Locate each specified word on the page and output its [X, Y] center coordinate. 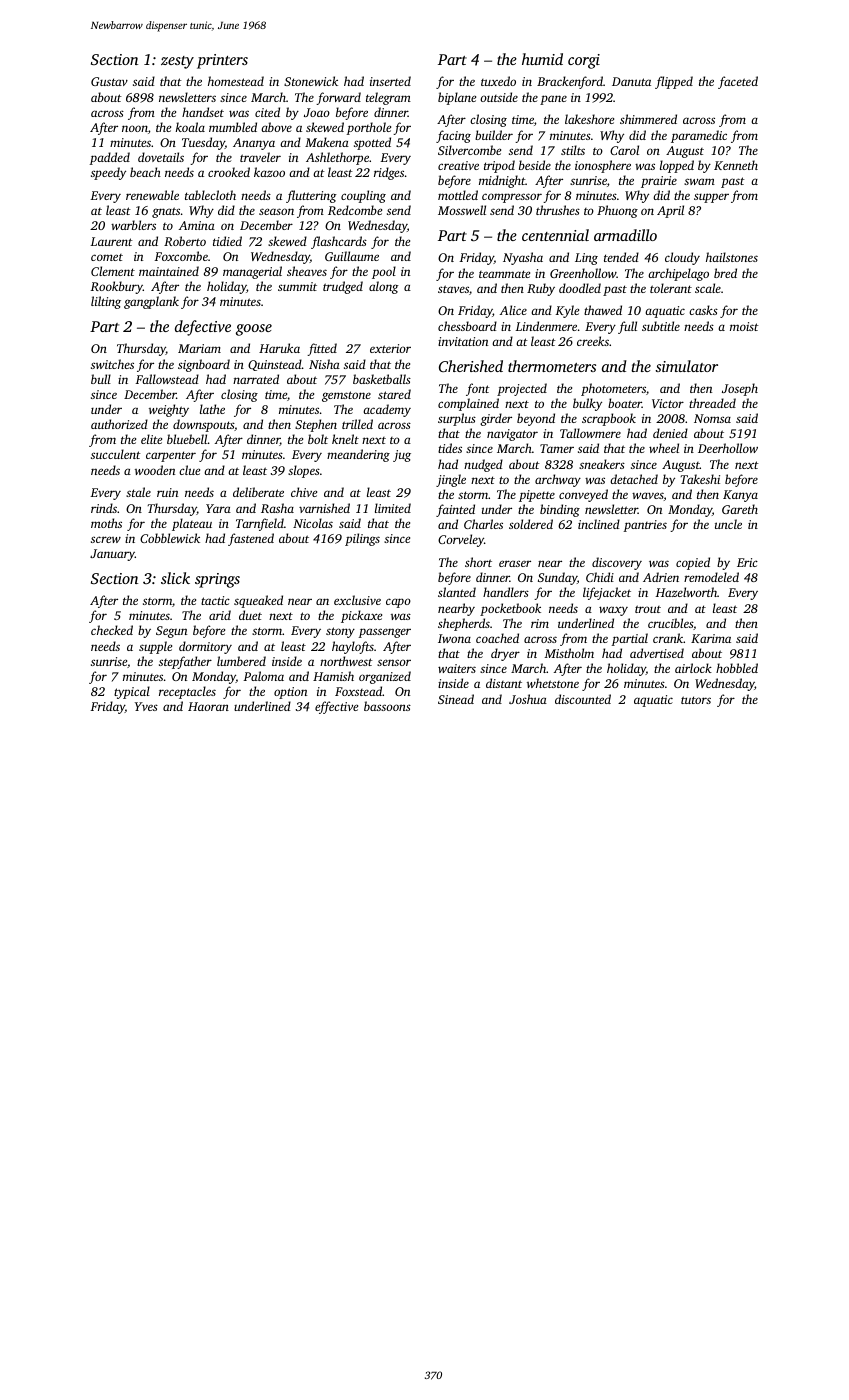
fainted [455, 510]
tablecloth [210, 195]
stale [138, 492]
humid [542, 59]
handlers [506, 592]
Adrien [661, 577]
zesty [177, 62]
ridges [389, 173]
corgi [584, 61]
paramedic [699, 136]
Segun [171, 632]
